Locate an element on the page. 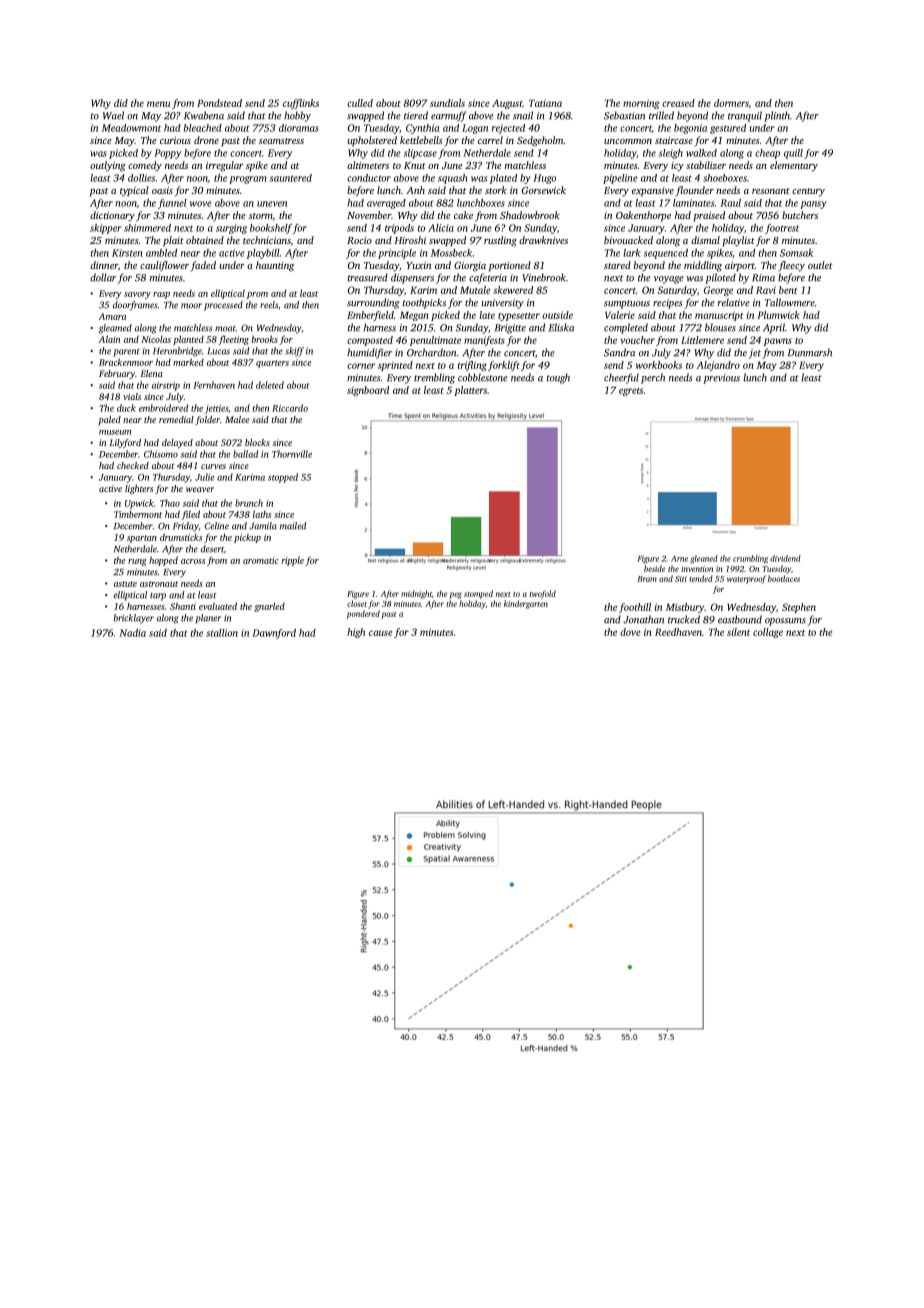 The height and width of the document is (1308, 924). previous is located at coordinates (721, 379).
